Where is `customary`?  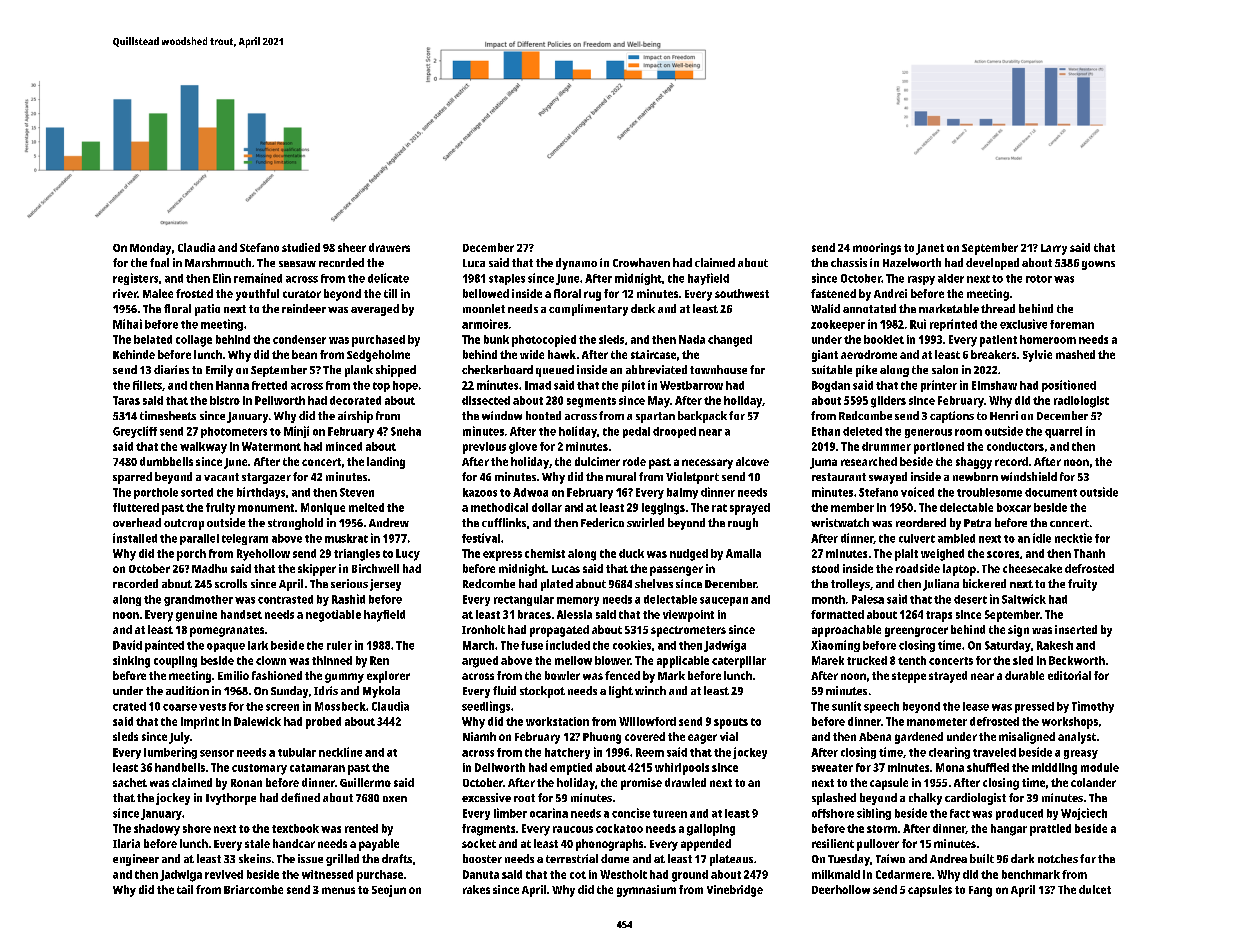
customary is located at coordinates (259, 769).
